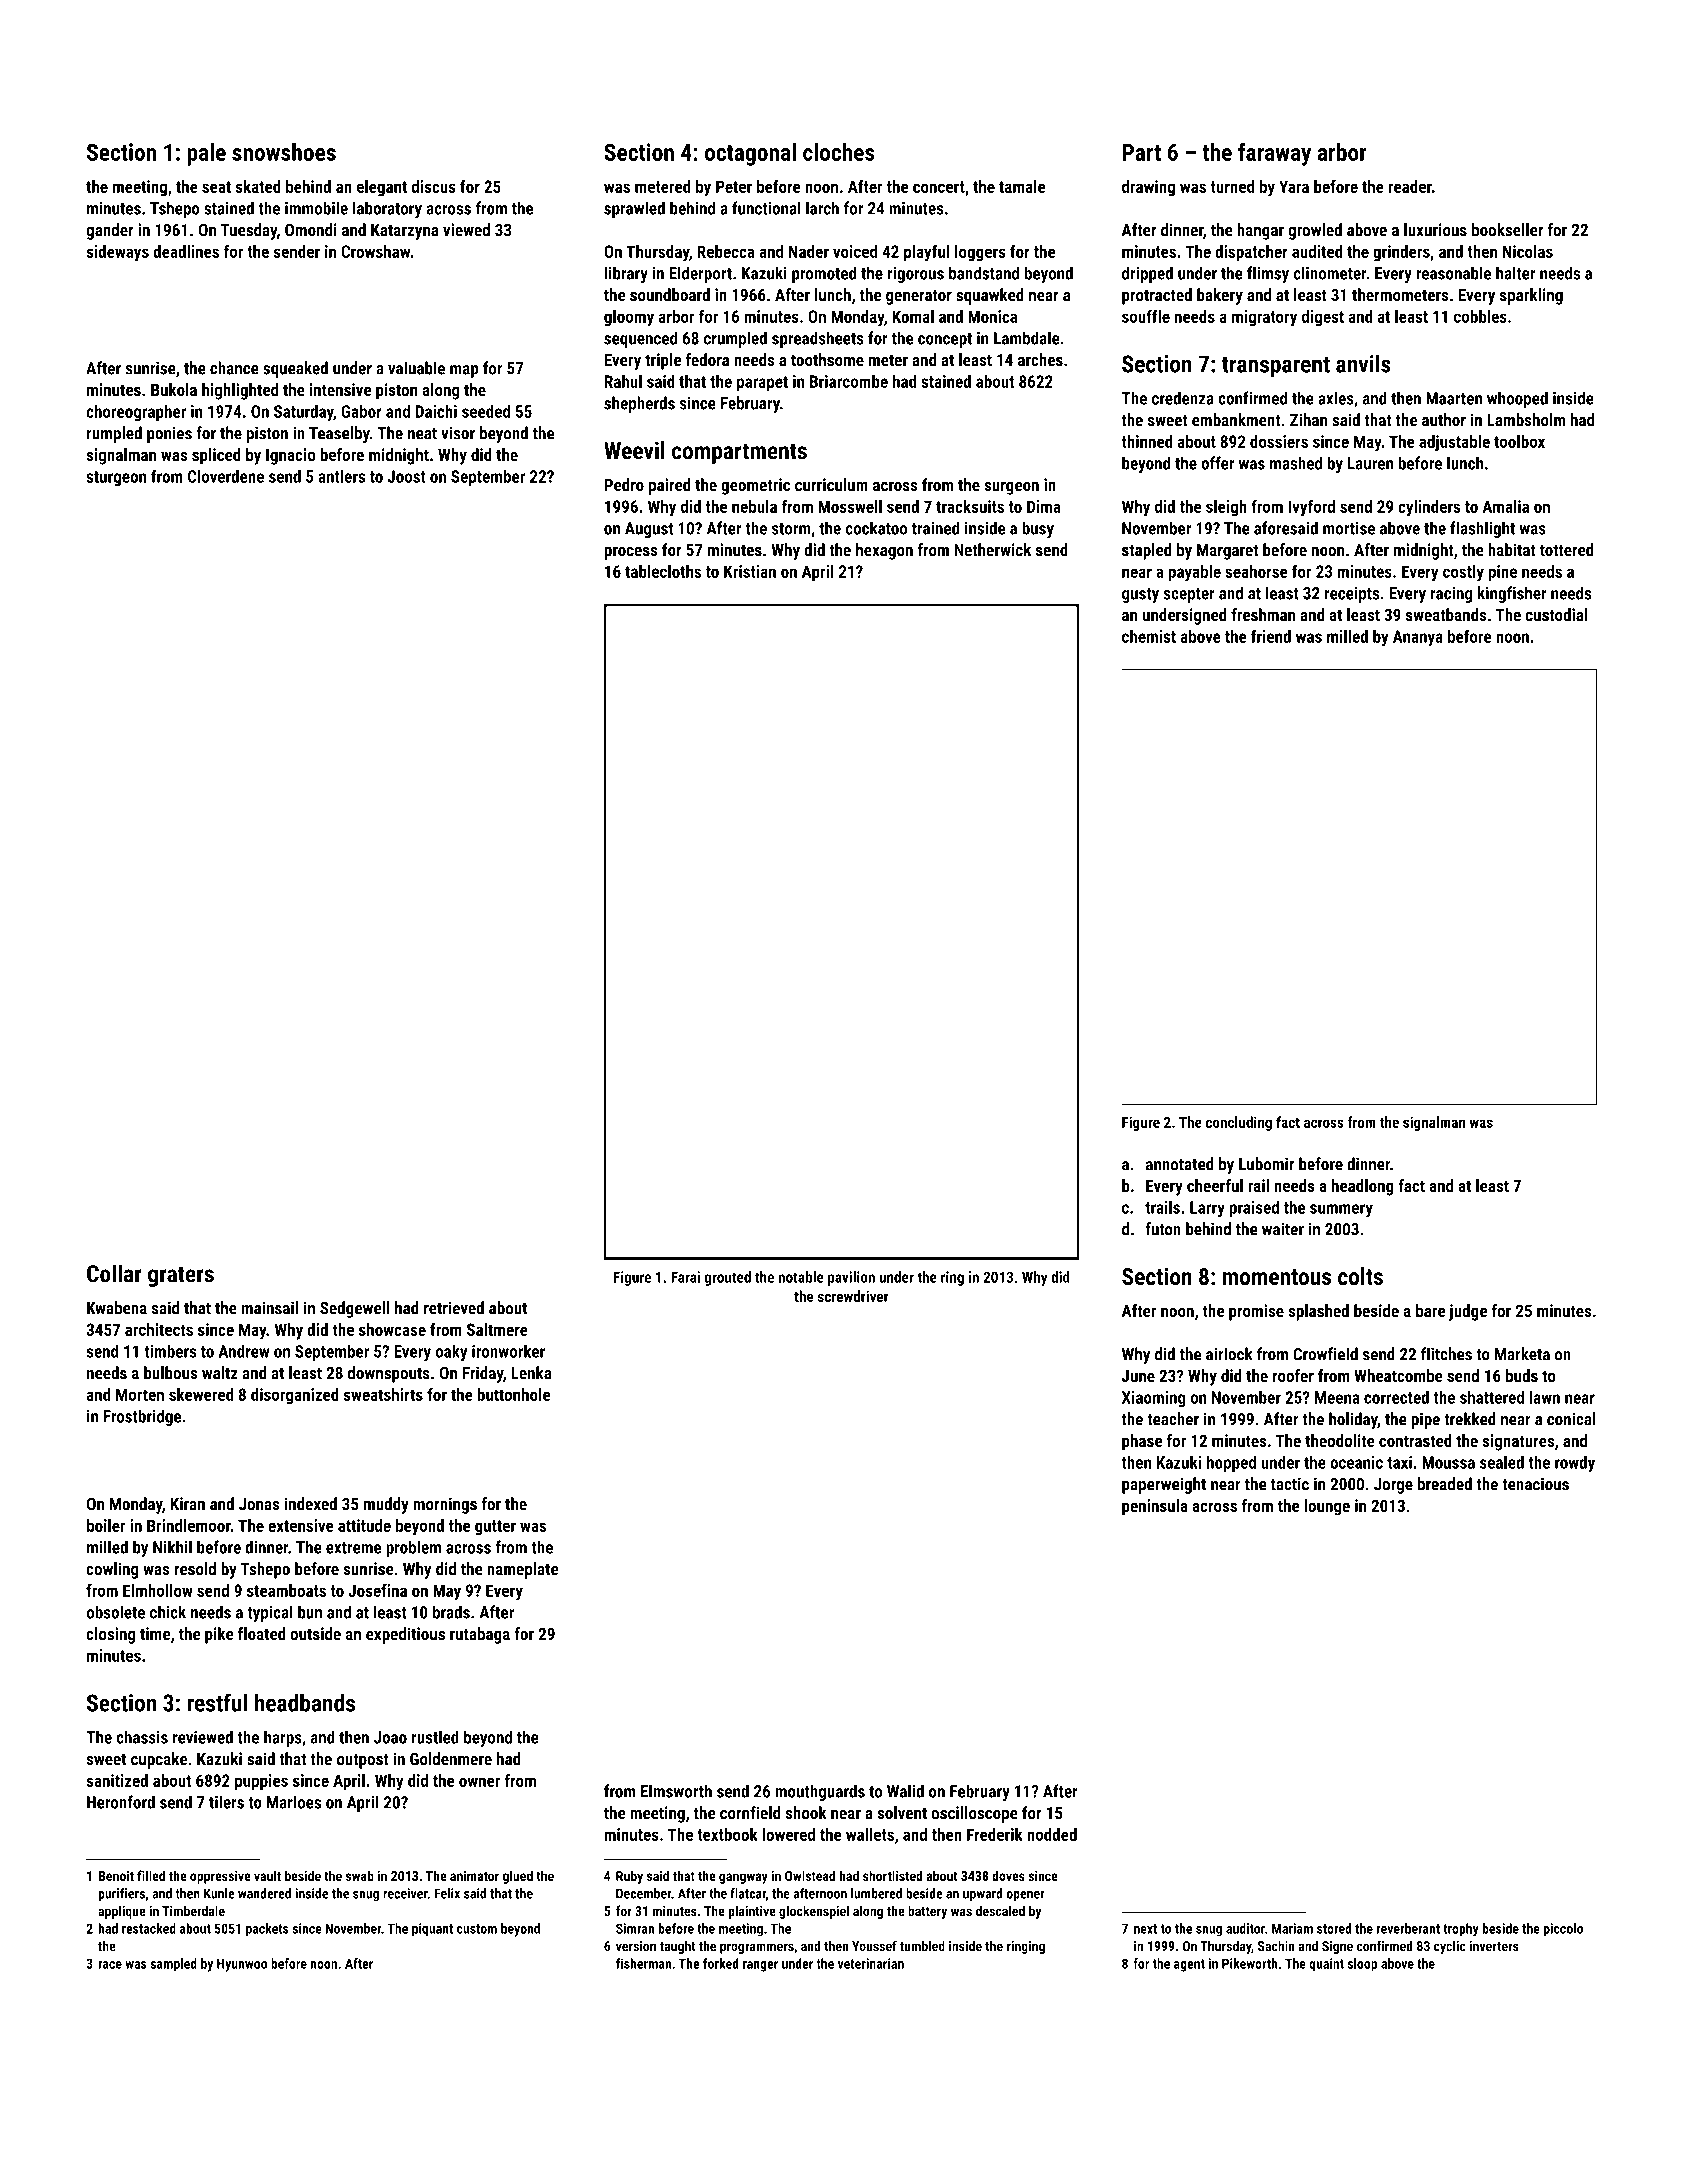 The image size is (1683, 2178). I want to click on phase, so click(1142, 1442).
